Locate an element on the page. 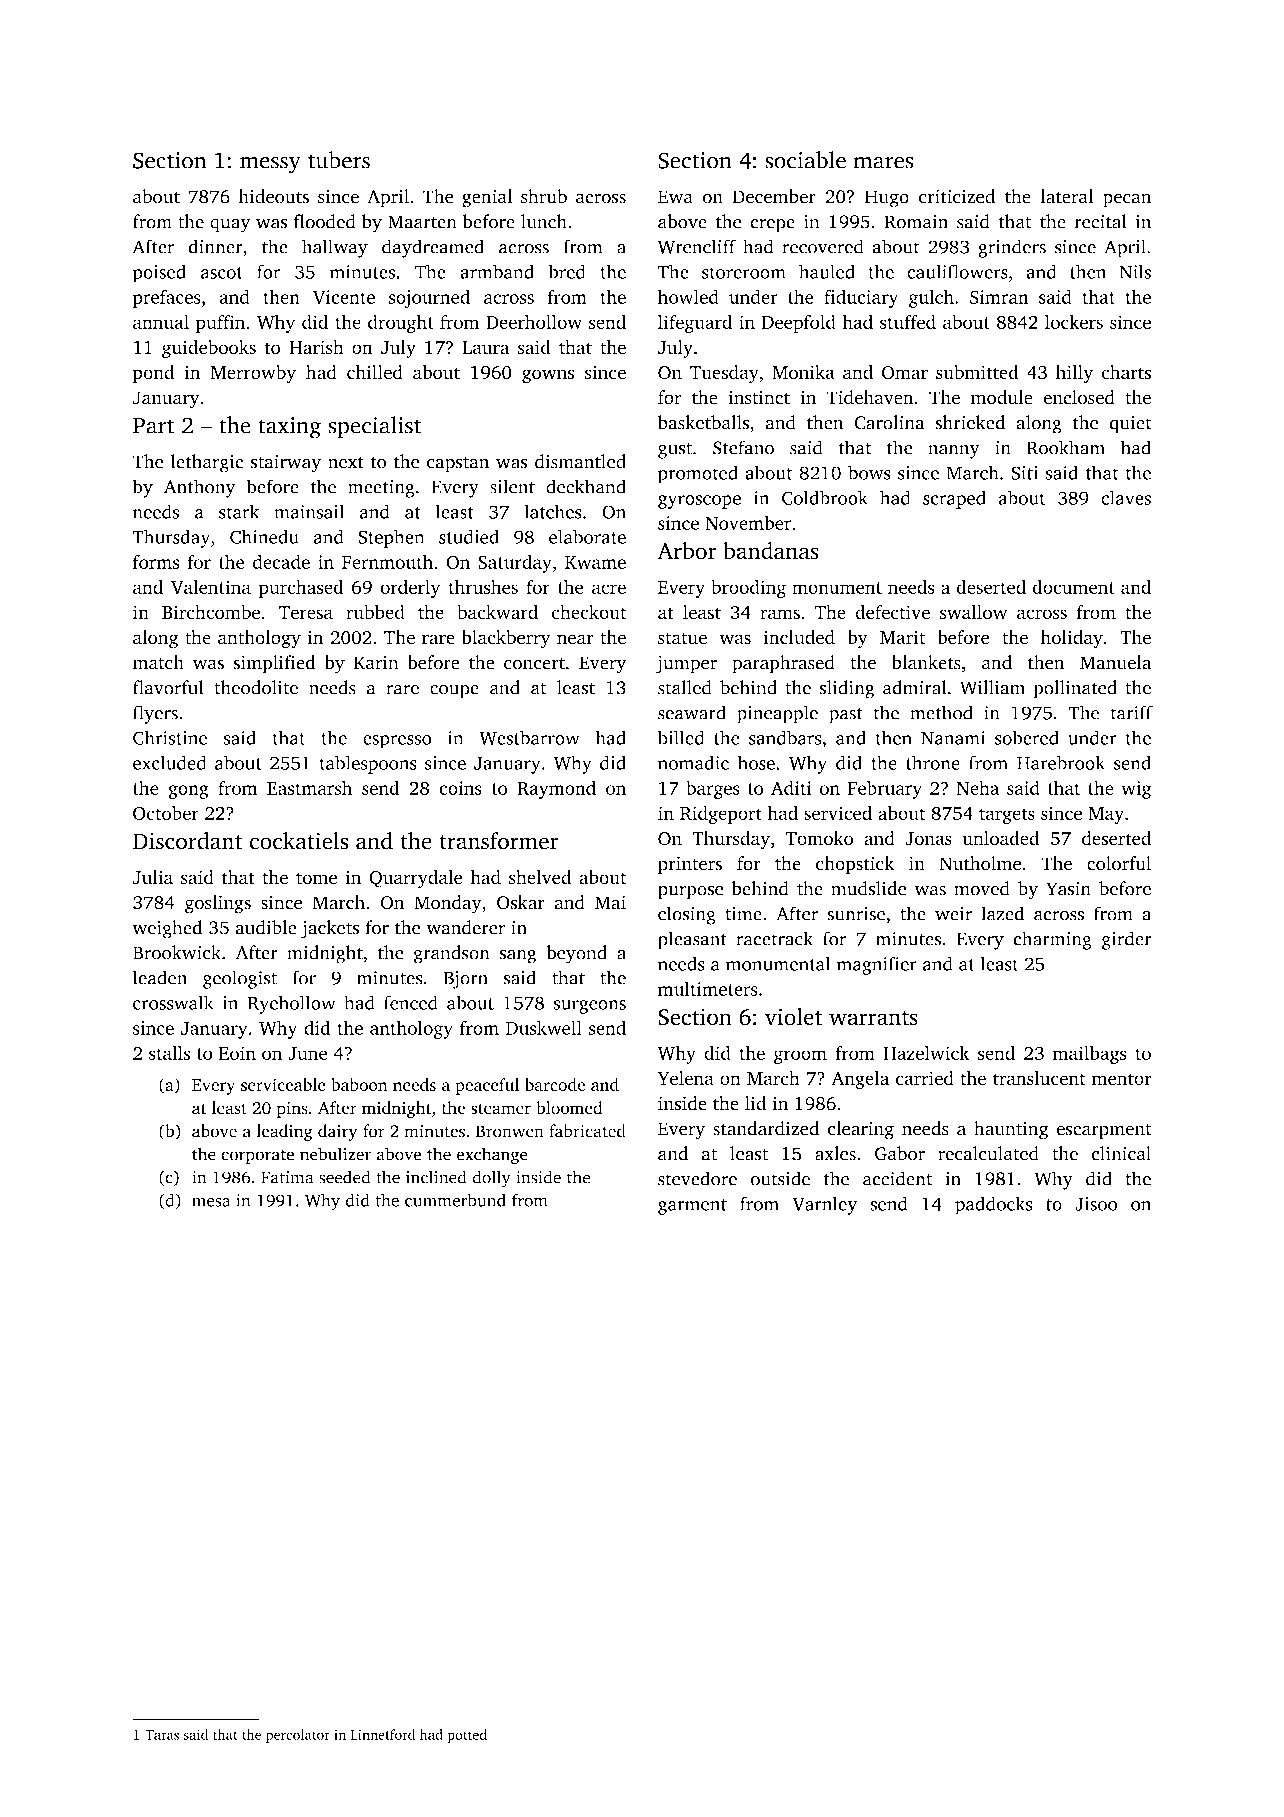  October is located at coordinates (166, 813).
